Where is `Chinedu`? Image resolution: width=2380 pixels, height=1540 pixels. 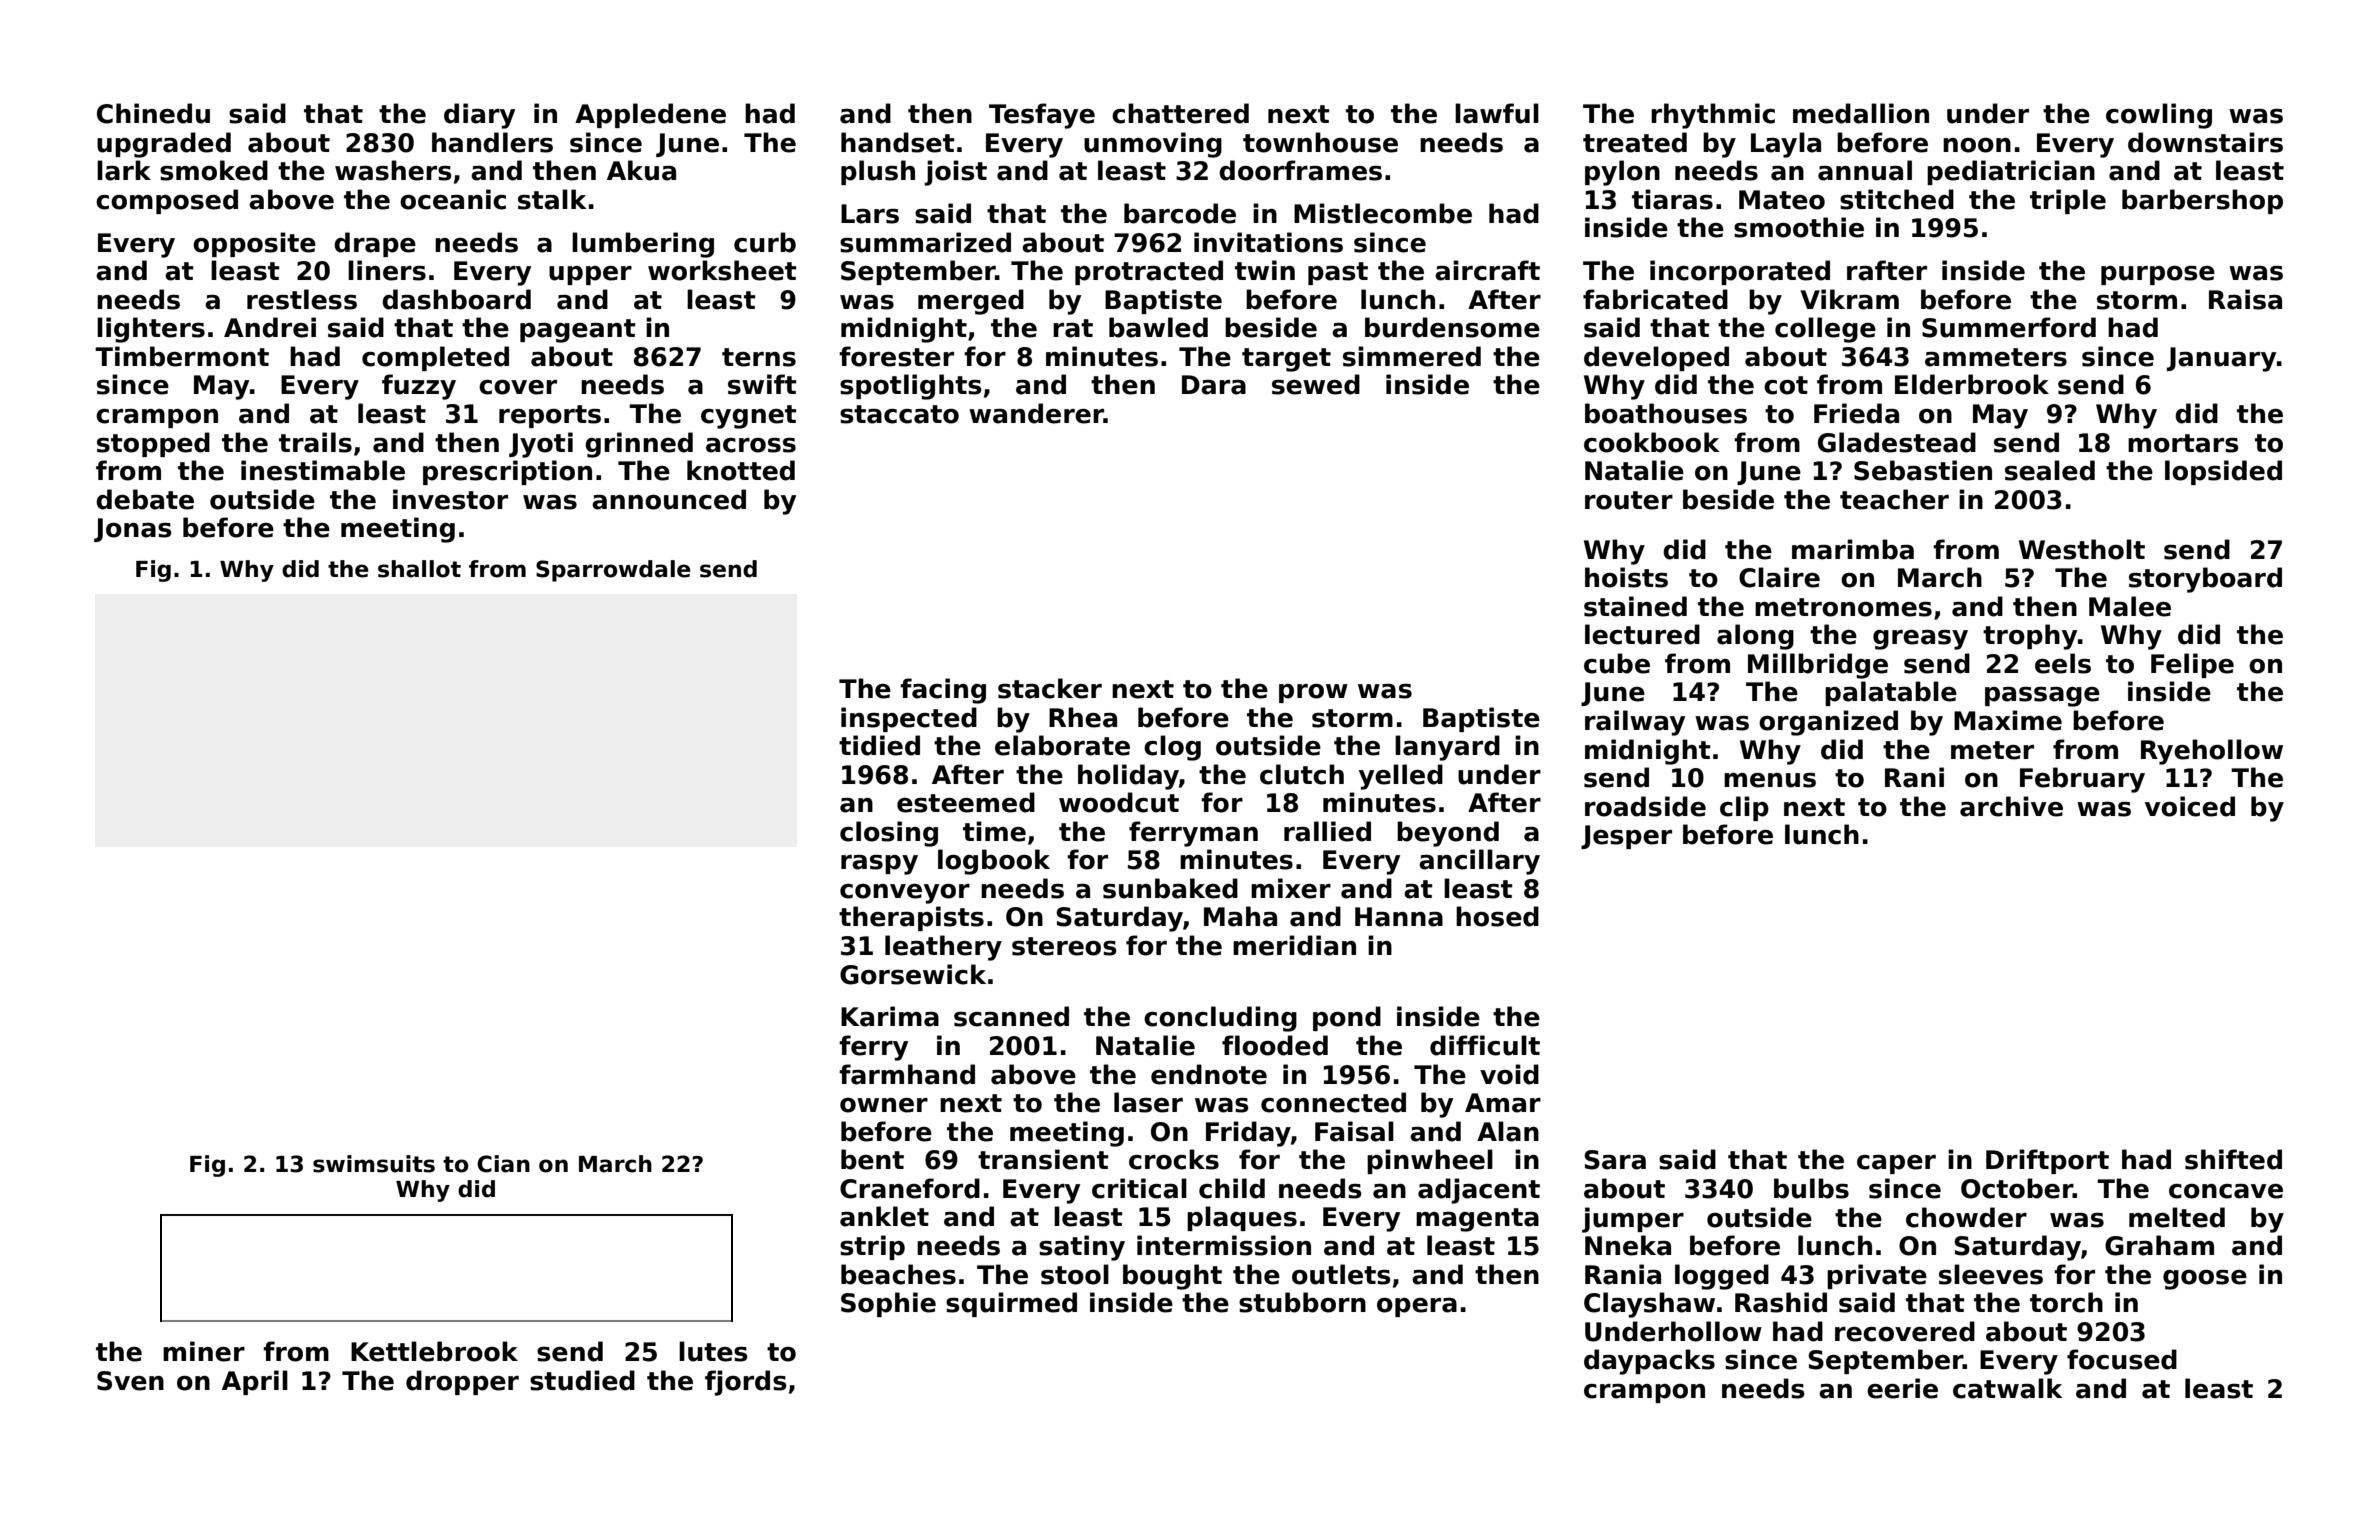 Chinedu is located at coordinates (153, 113).
